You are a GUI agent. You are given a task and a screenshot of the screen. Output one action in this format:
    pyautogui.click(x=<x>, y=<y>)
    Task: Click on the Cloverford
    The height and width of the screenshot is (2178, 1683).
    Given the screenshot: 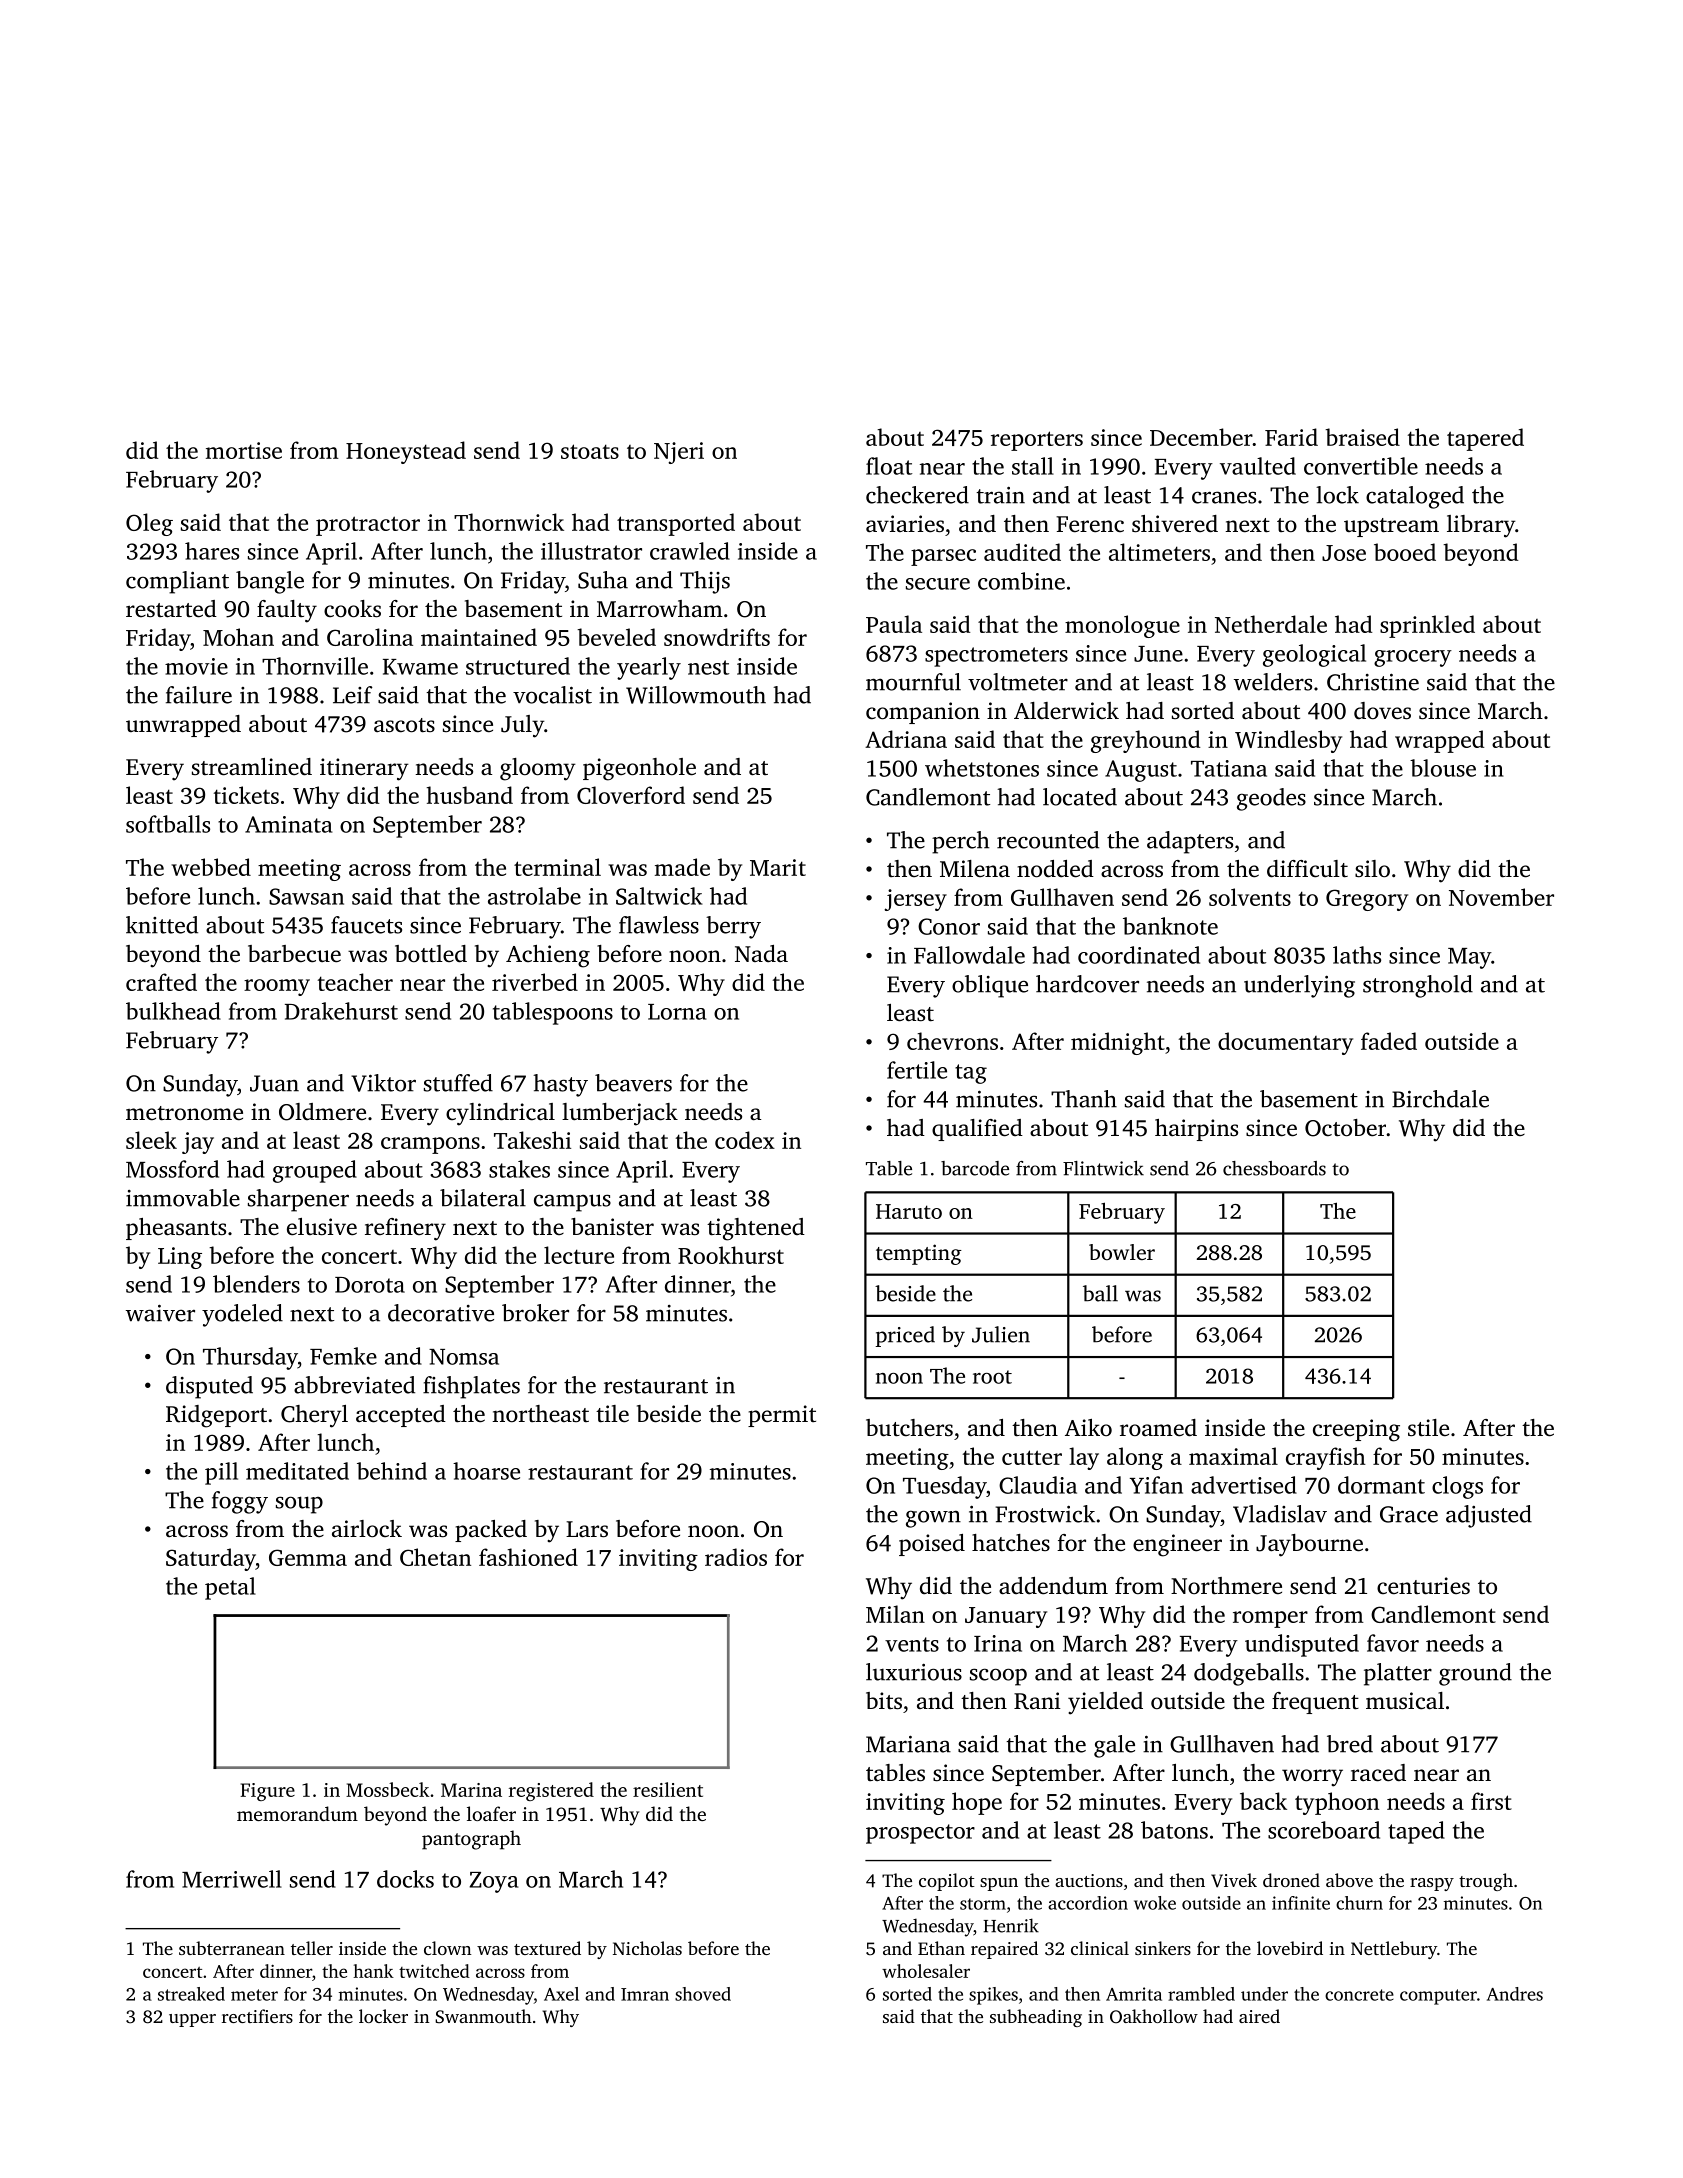 What is the action you would take?
    pyautogui.click(x=631, y=795)
